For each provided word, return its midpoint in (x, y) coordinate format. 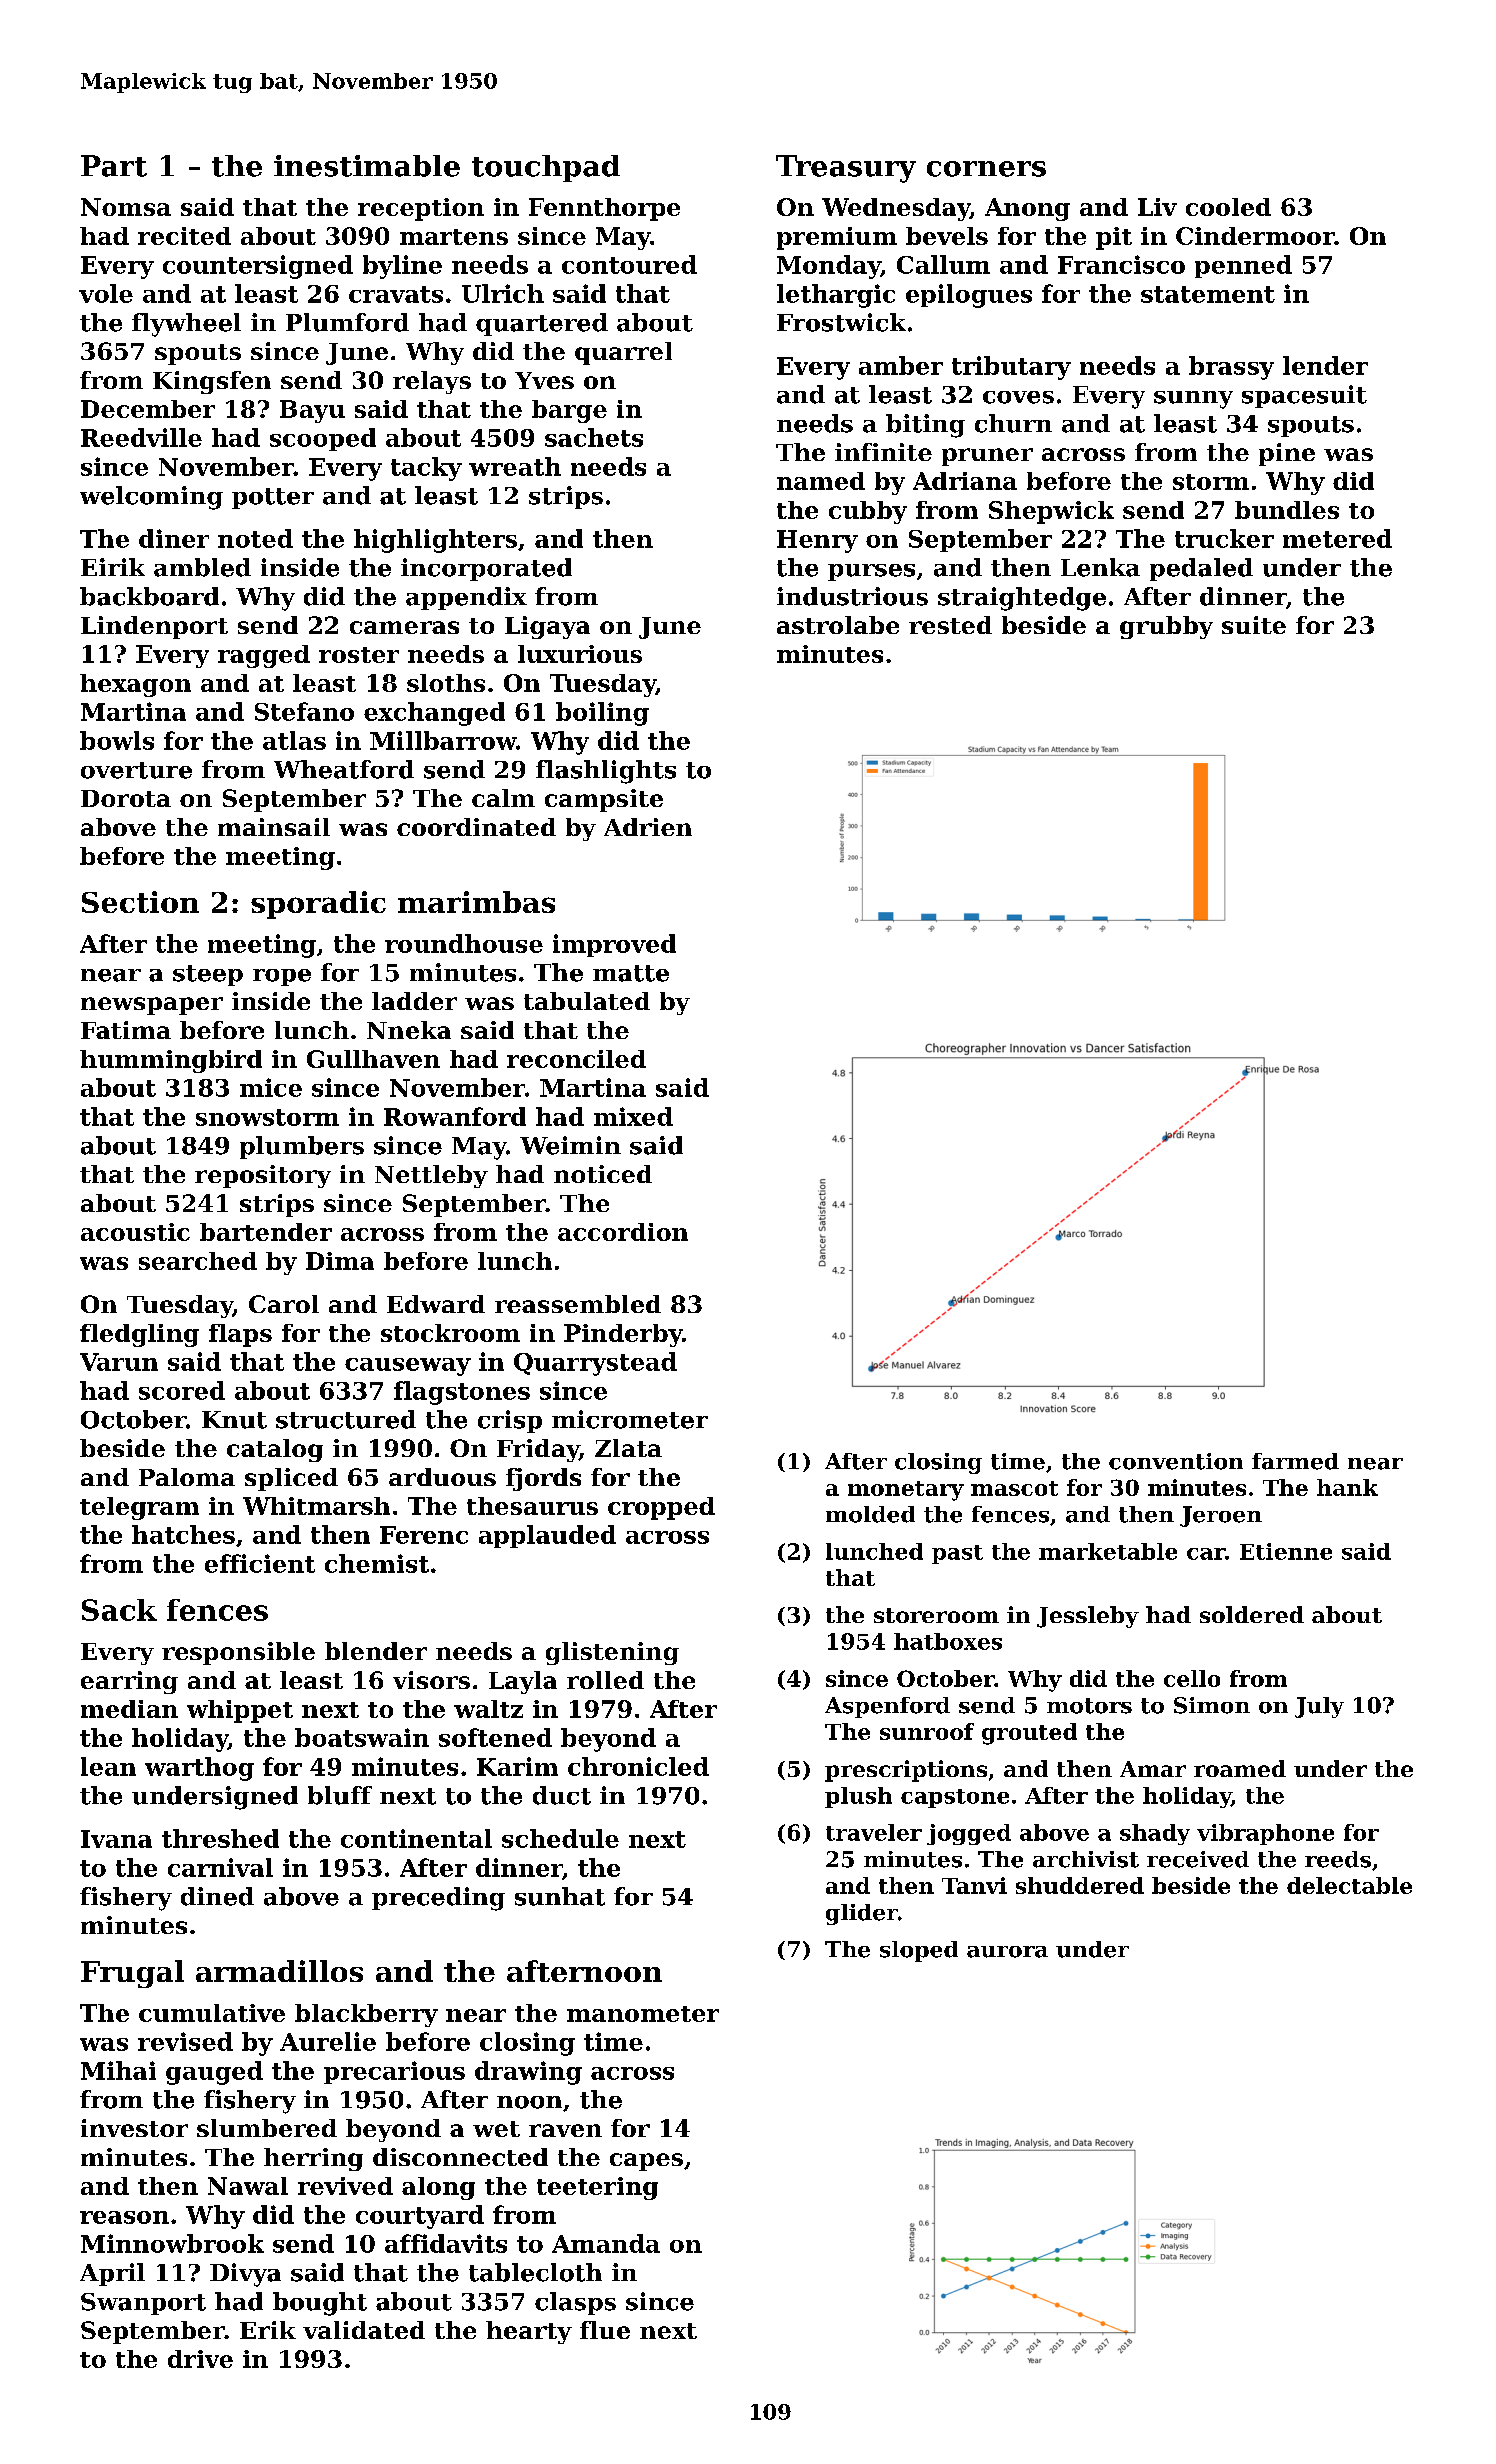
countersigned (258, 267)
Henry (817, 541)
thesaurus (532, 1506)
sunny (1193, 400)
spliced (291, 1479)
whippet (240, 1711)
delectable (1349, 1885)
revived (345, 2186)
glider (862, 1914)
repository (263, 1176)
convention (1176, 1461)
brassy (1231, 368)
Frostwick (841, 322)
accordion (623, 1232)
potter (273, 498)
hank (1347, 1487)
